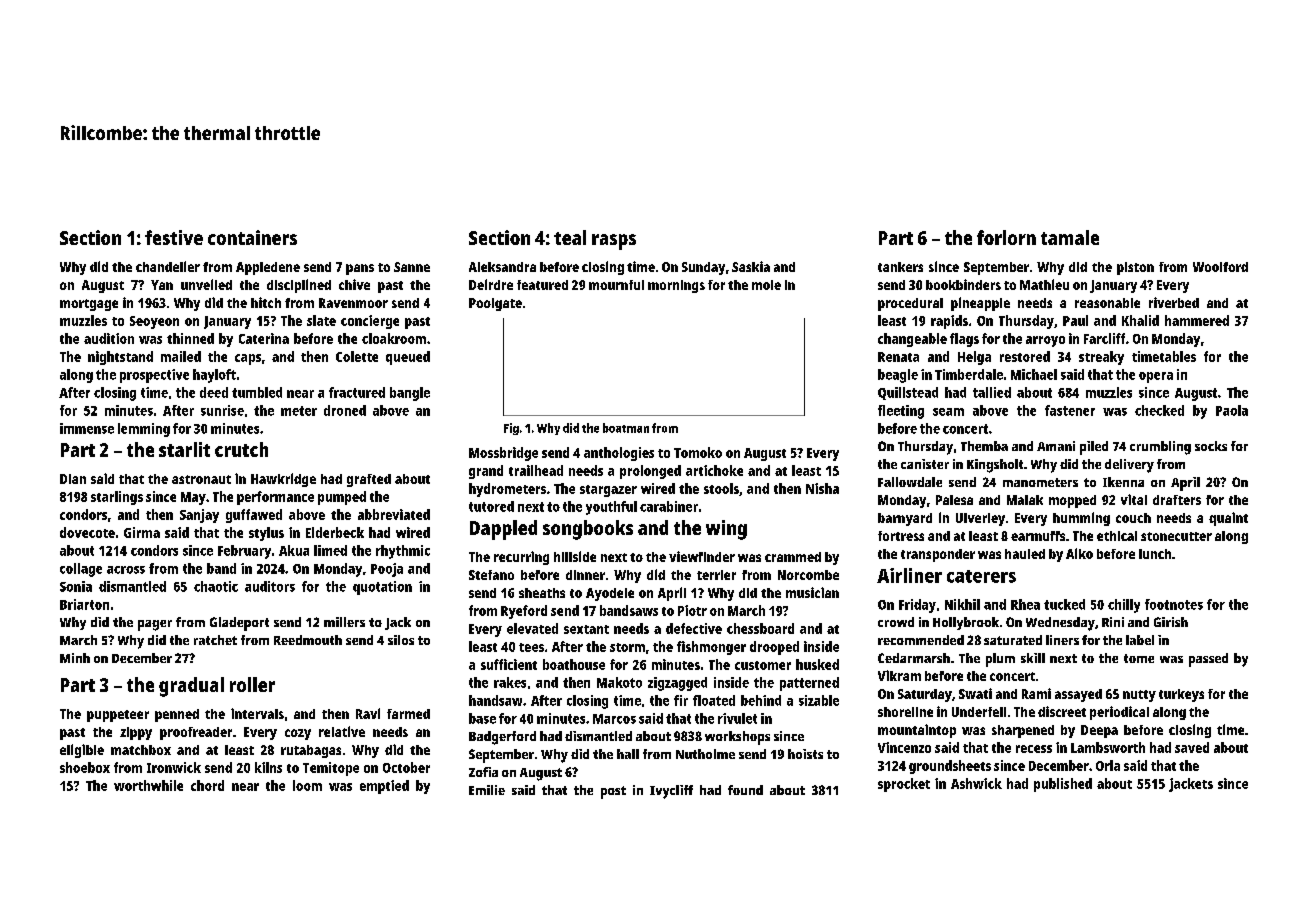 The height and width of the screenshot is (924, 1308). I want to click on Tomoko, so click(698, 452).
